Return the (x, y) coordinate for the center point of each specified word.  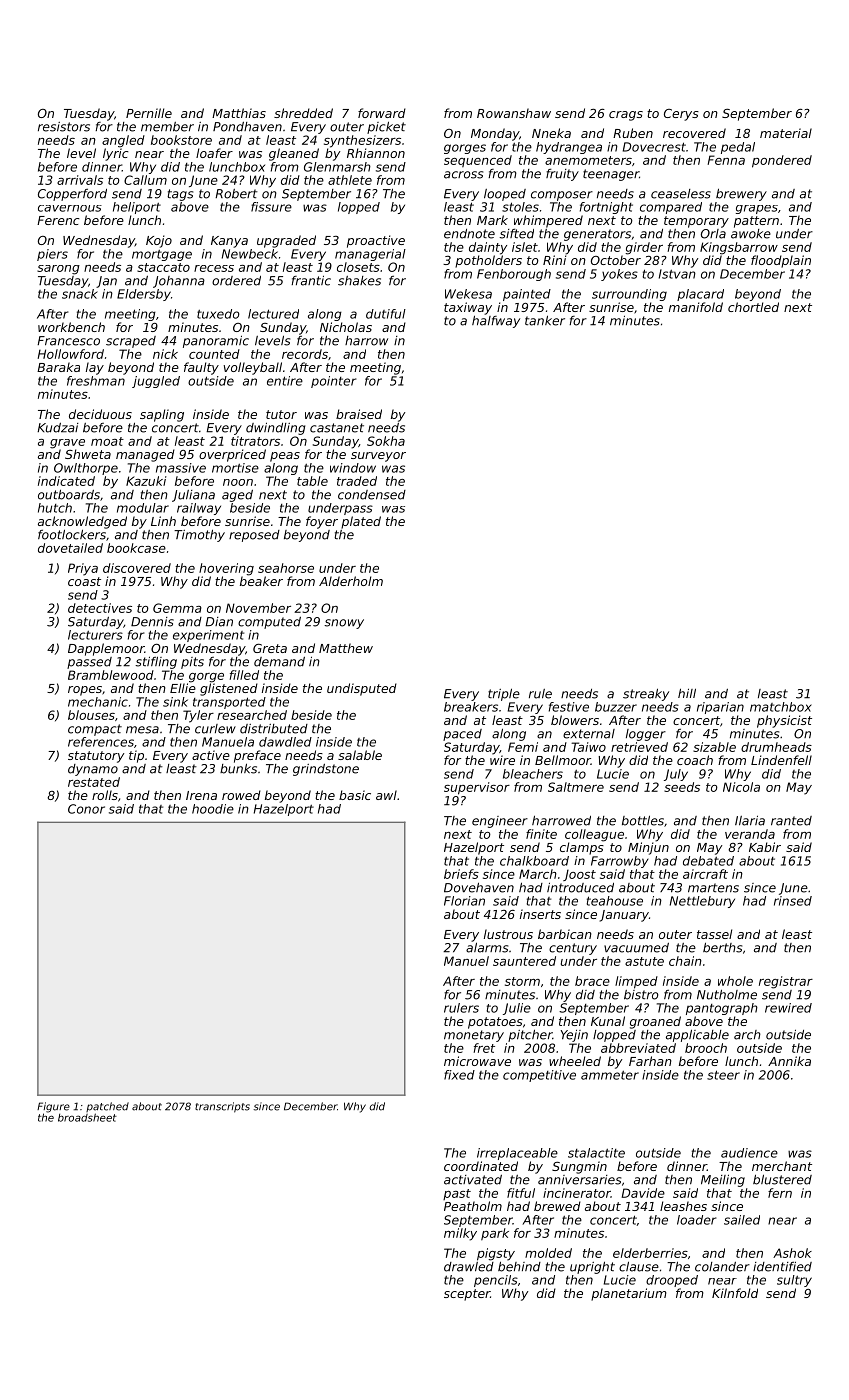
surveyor (378, 457)
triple (504, 695)
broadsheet (87, 1117)
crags (626, 116)
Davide (643, 1193)
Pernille (149, 113)
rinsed (793, 901)
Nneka (551, 133)
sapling (162, 415)
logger (646, 735)
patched (107, 1107)
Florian (464, 901)
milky (460, 1234)
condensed (372, 495)
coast (84, 581)
